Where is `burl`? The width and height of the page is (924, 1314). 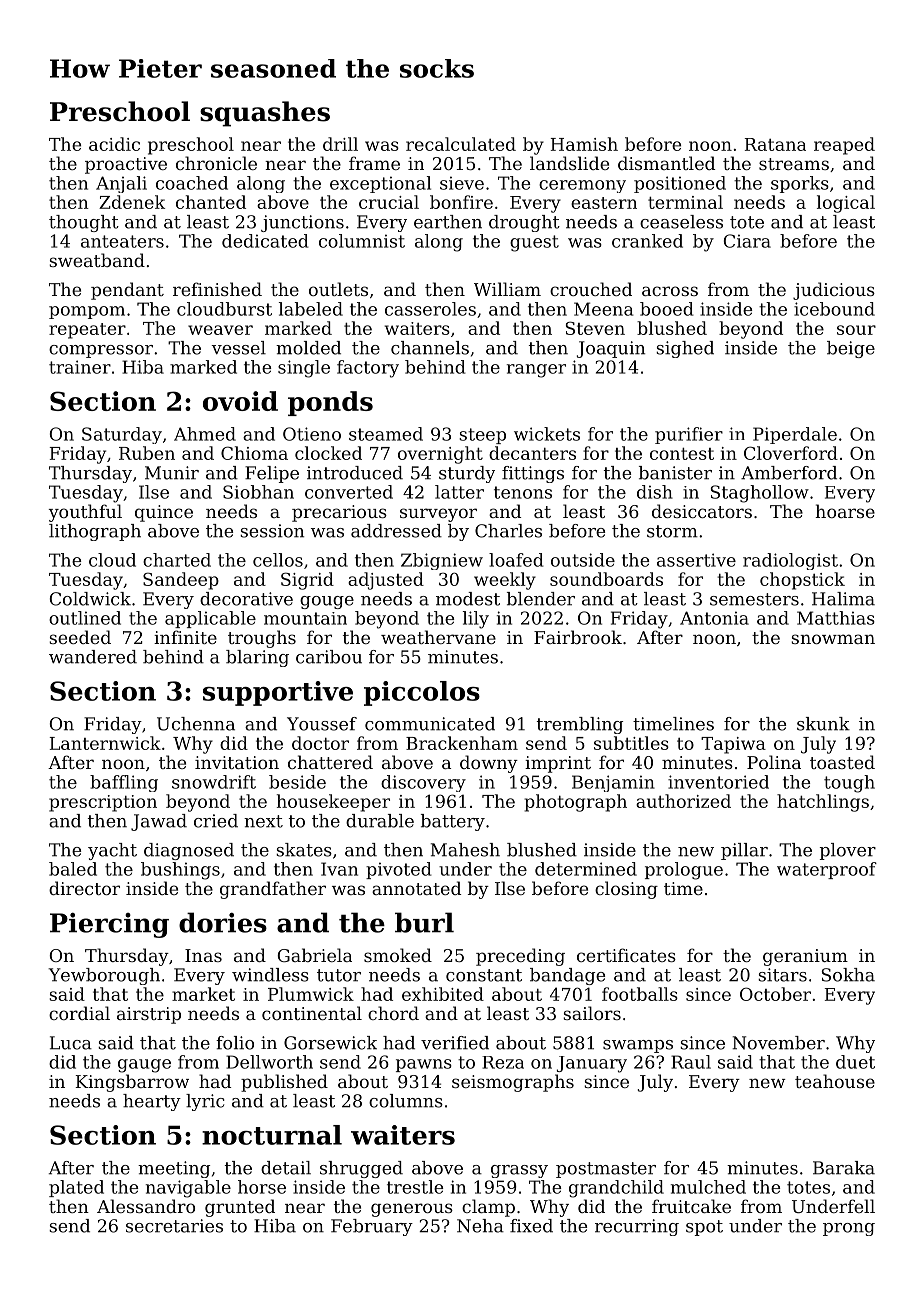 burl is located at coordinates (424, 922).
